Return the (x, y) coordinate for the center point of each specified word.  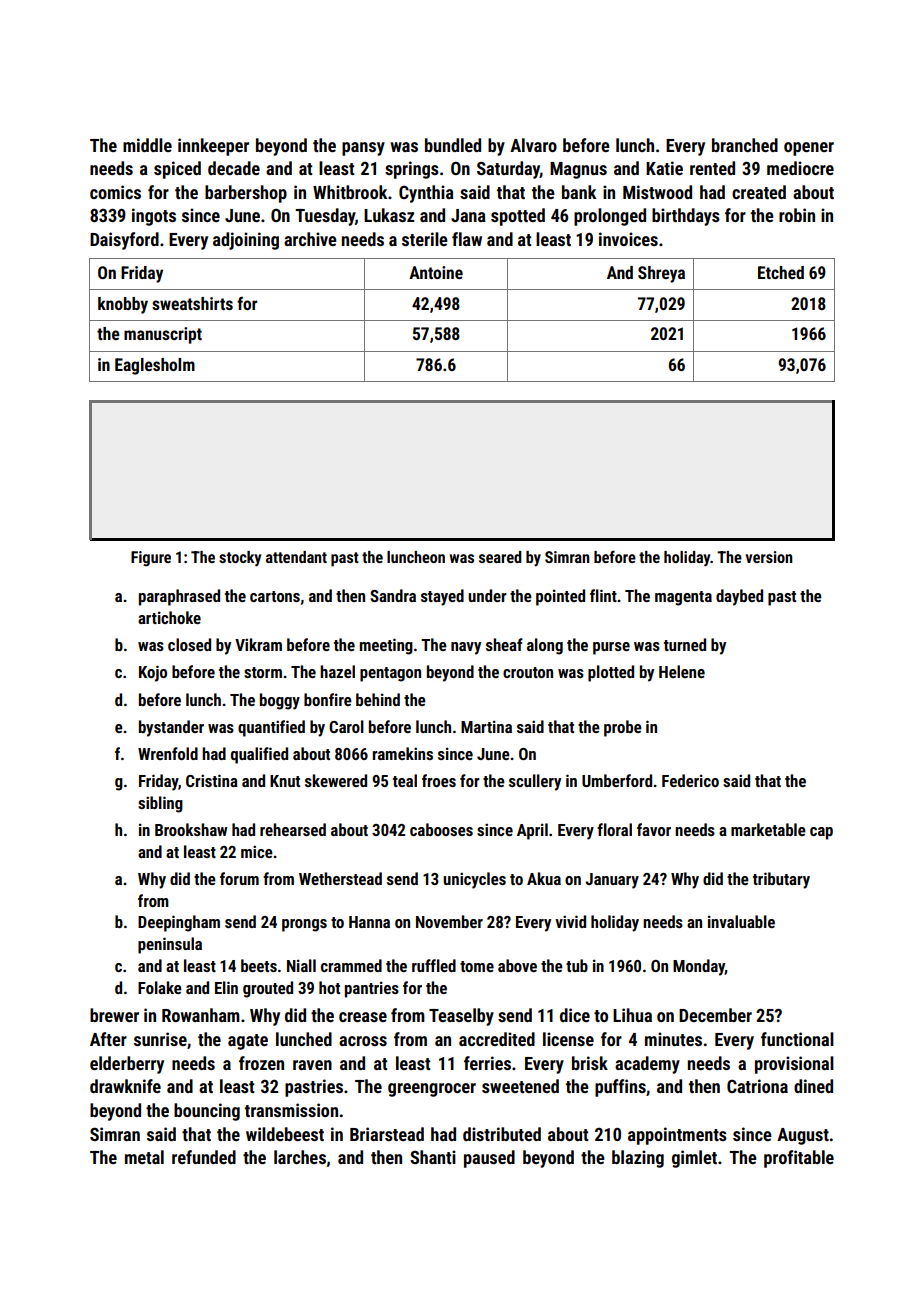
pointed (560, 597)
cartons (275, 596)
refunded (204, 1157)
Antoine (436, 272)
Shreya (661, 274)
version (769, 557)
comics (115, 192)
